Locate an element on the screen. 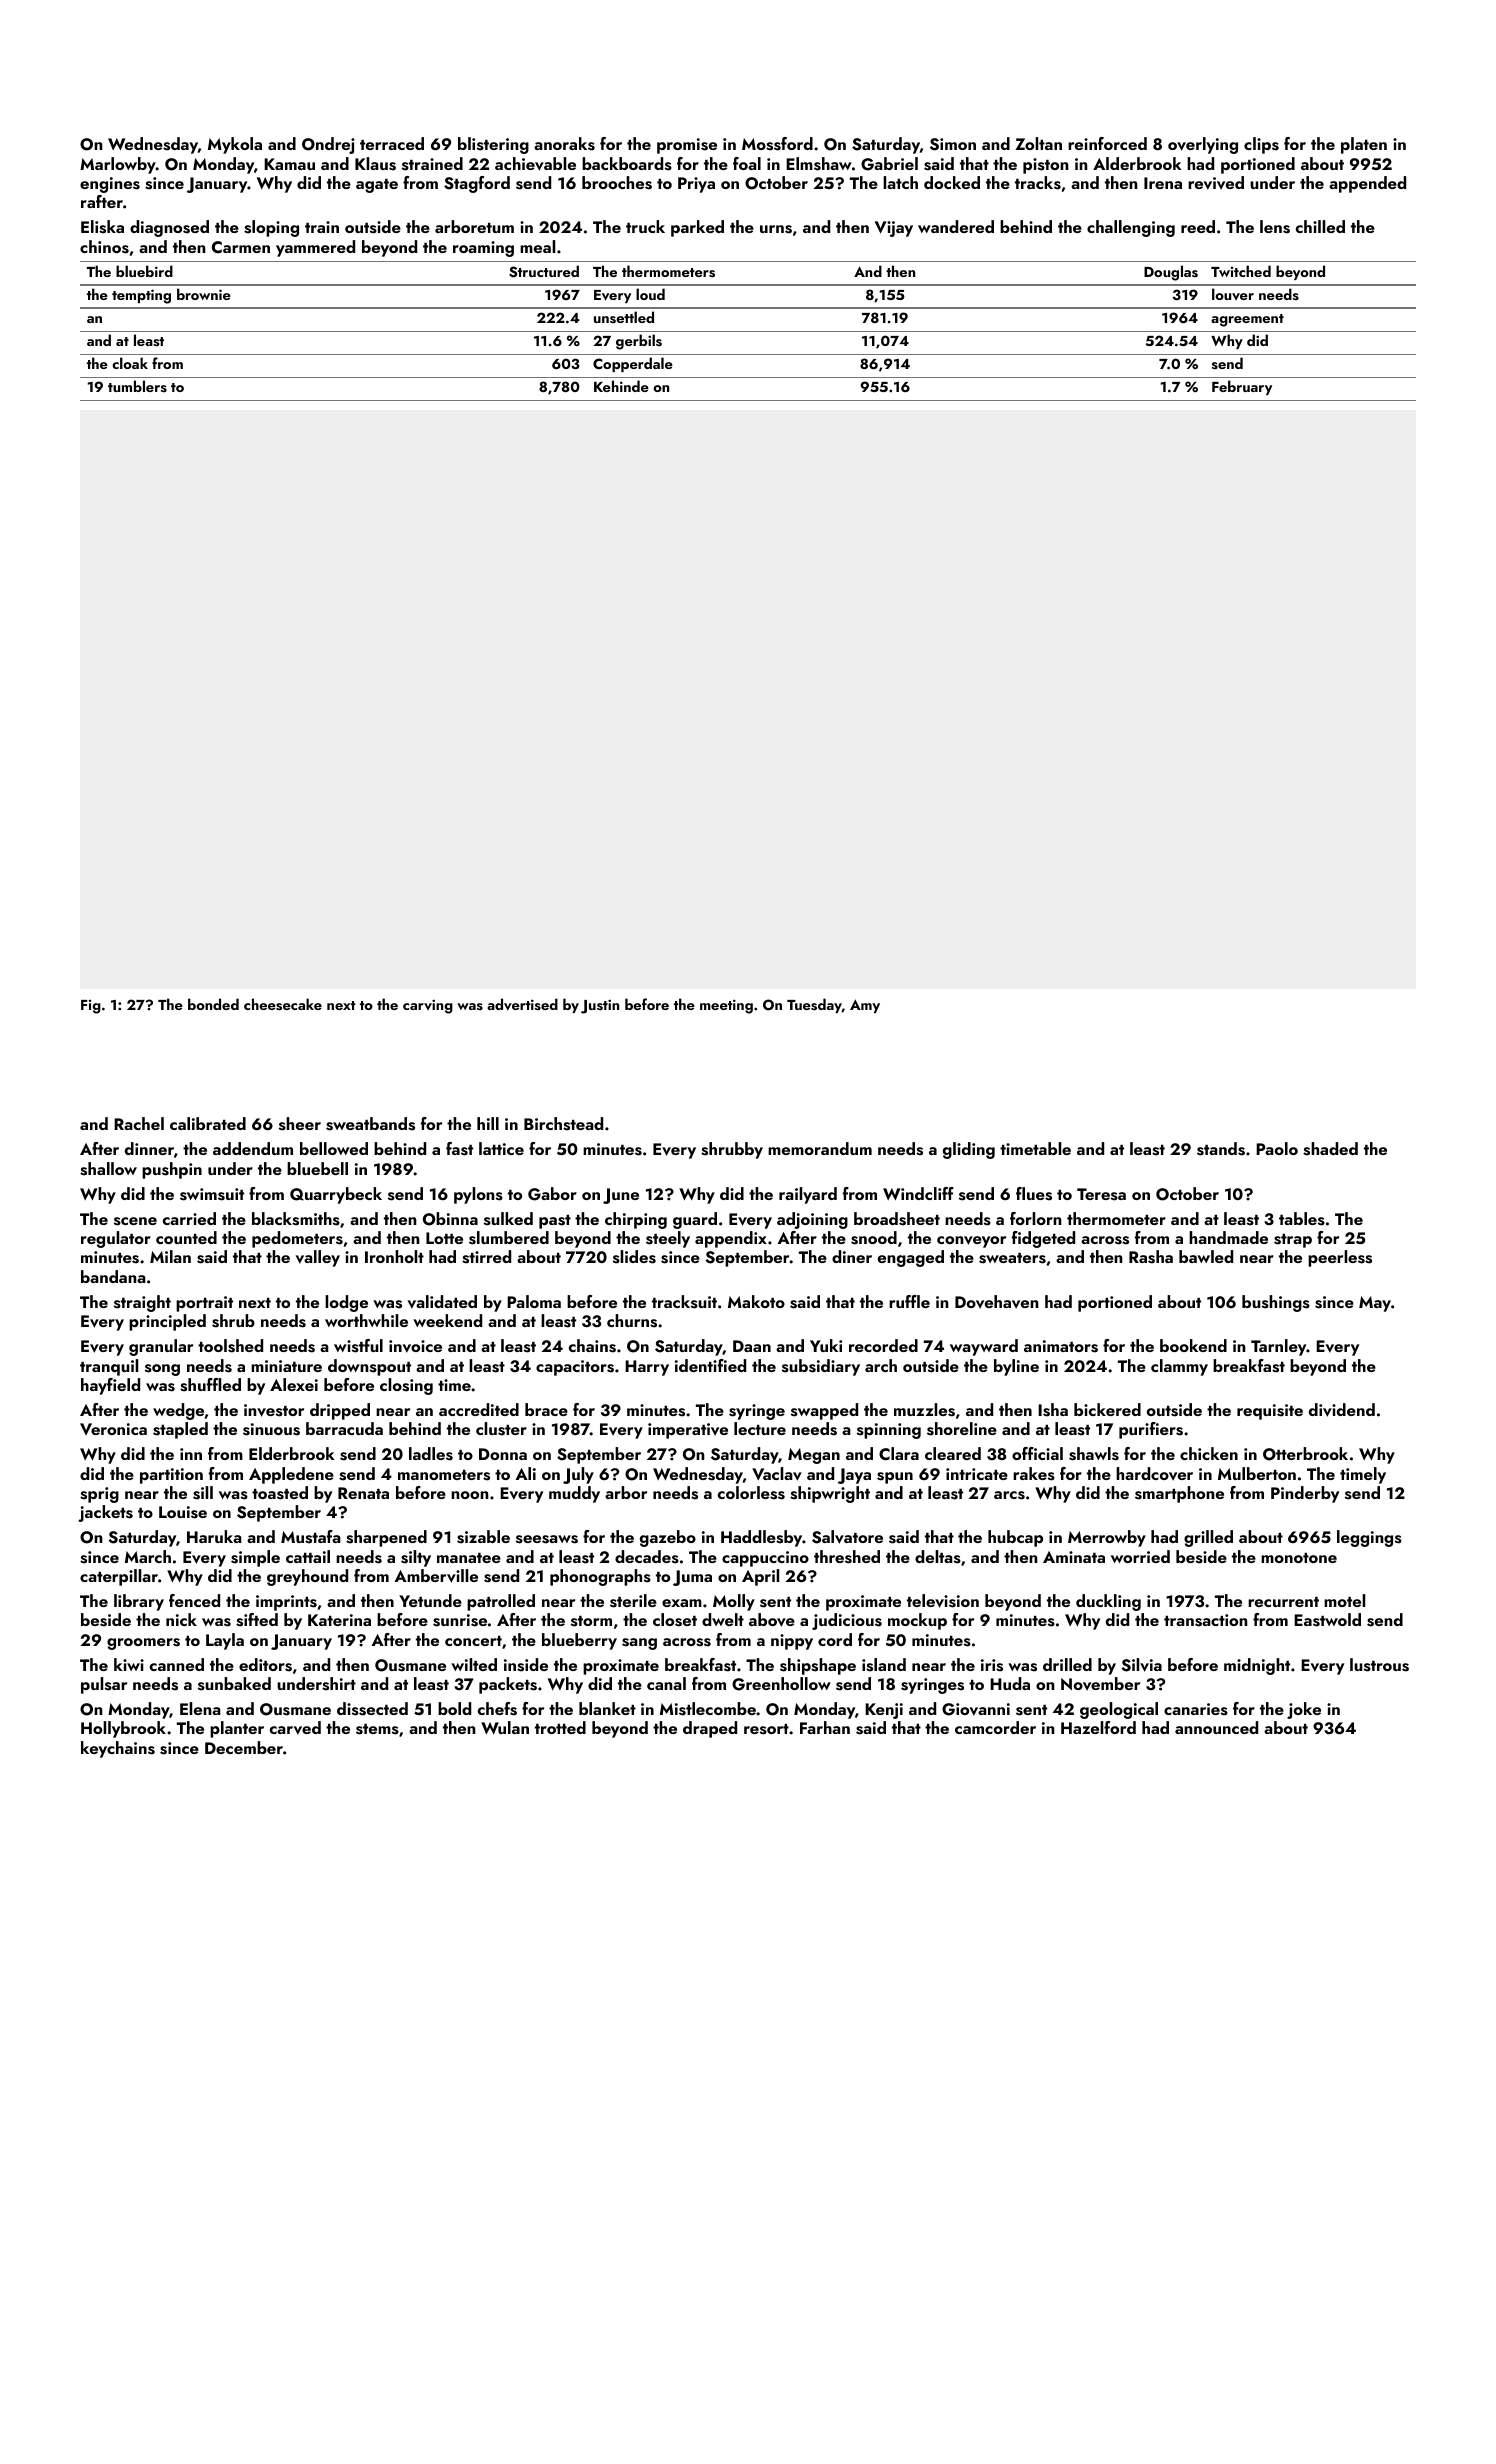 The width and height of the screenshot is (1496, 2464). capacitors is located at coordinates (575, 1368).
